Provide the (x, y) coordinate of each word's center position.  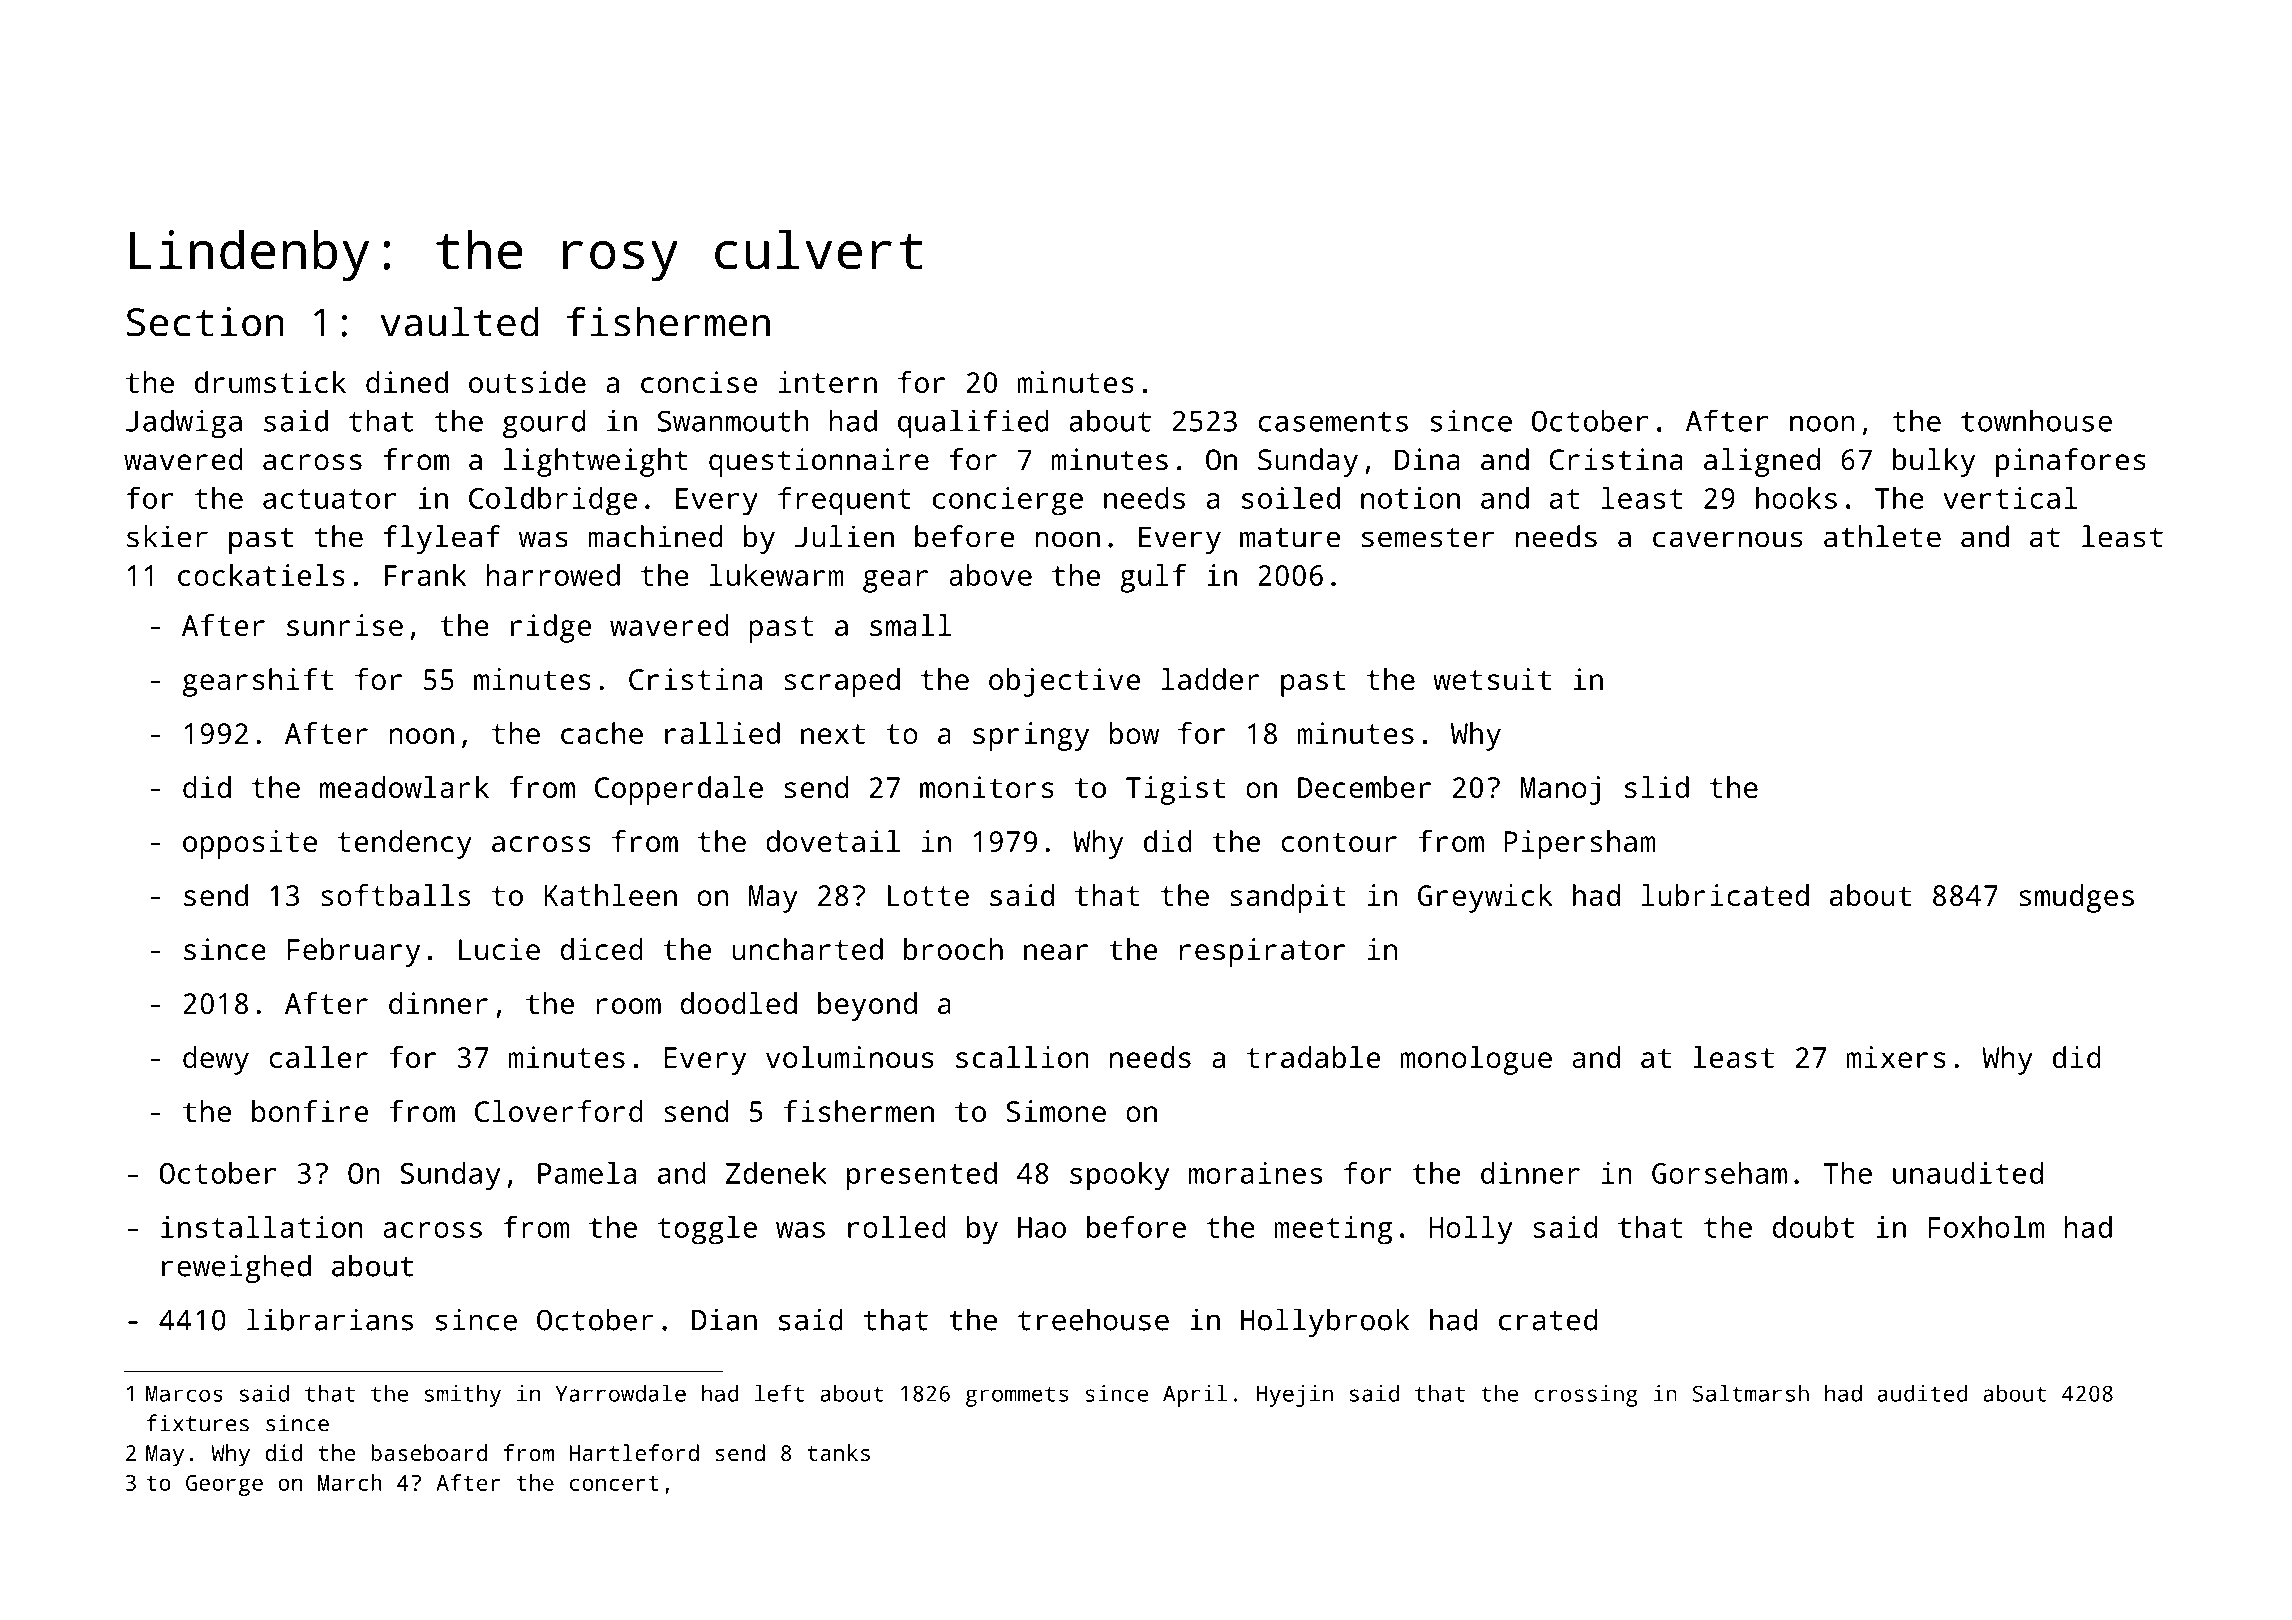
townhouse (2036, 420)
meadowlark (404, 787)
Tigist (1175, 790)
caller (318, 1057)
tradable (1314, 1057)
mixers (1896, 1057)
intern (828, 382)
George (224, 1485)
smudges (2076, 898)
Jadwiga (184, 423)
